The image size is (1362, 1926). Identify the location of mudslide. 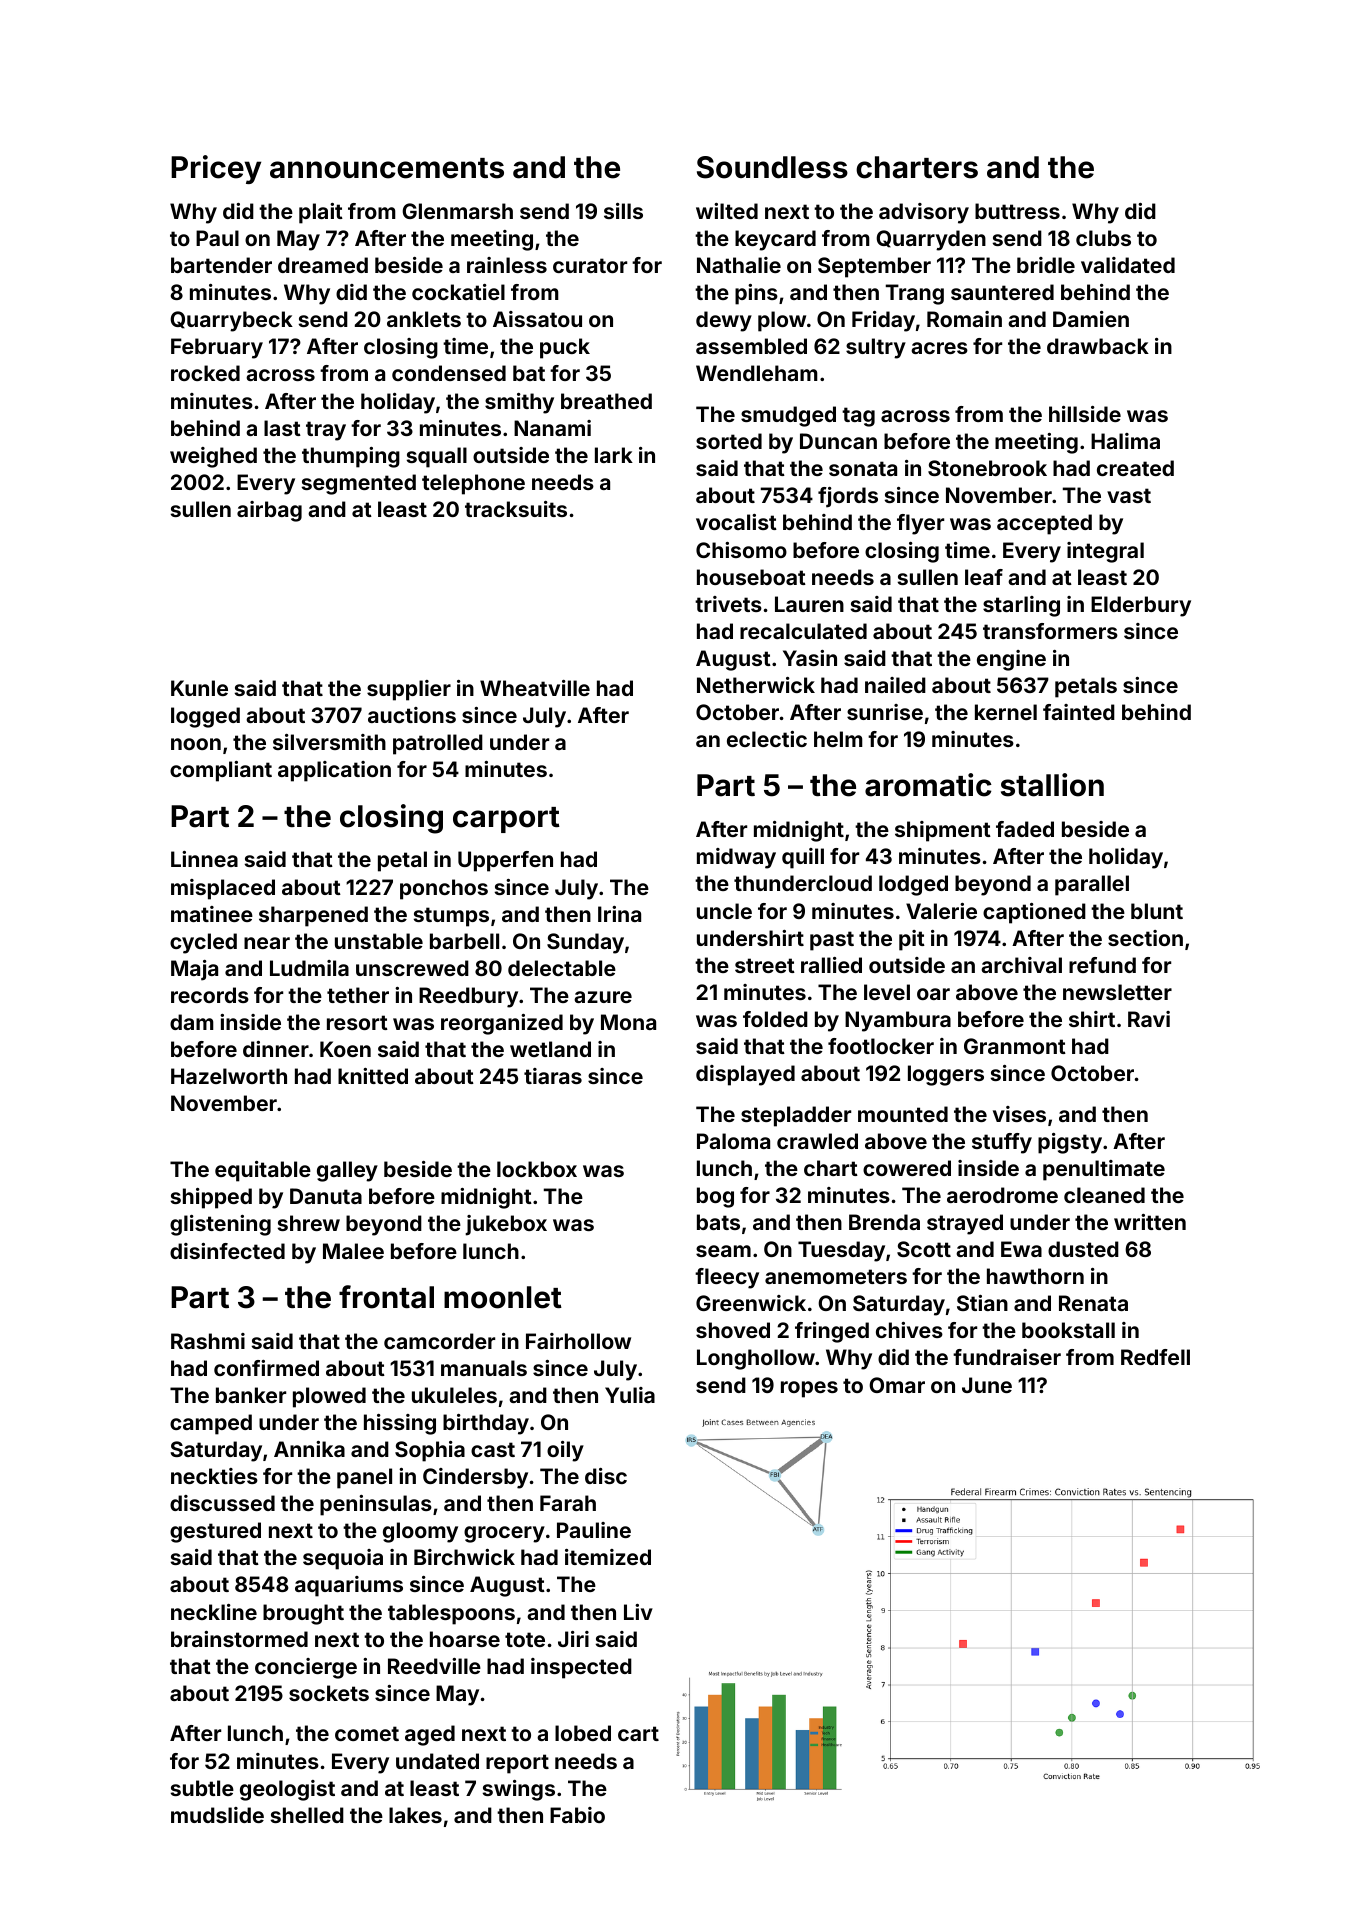
(217, 1815).
